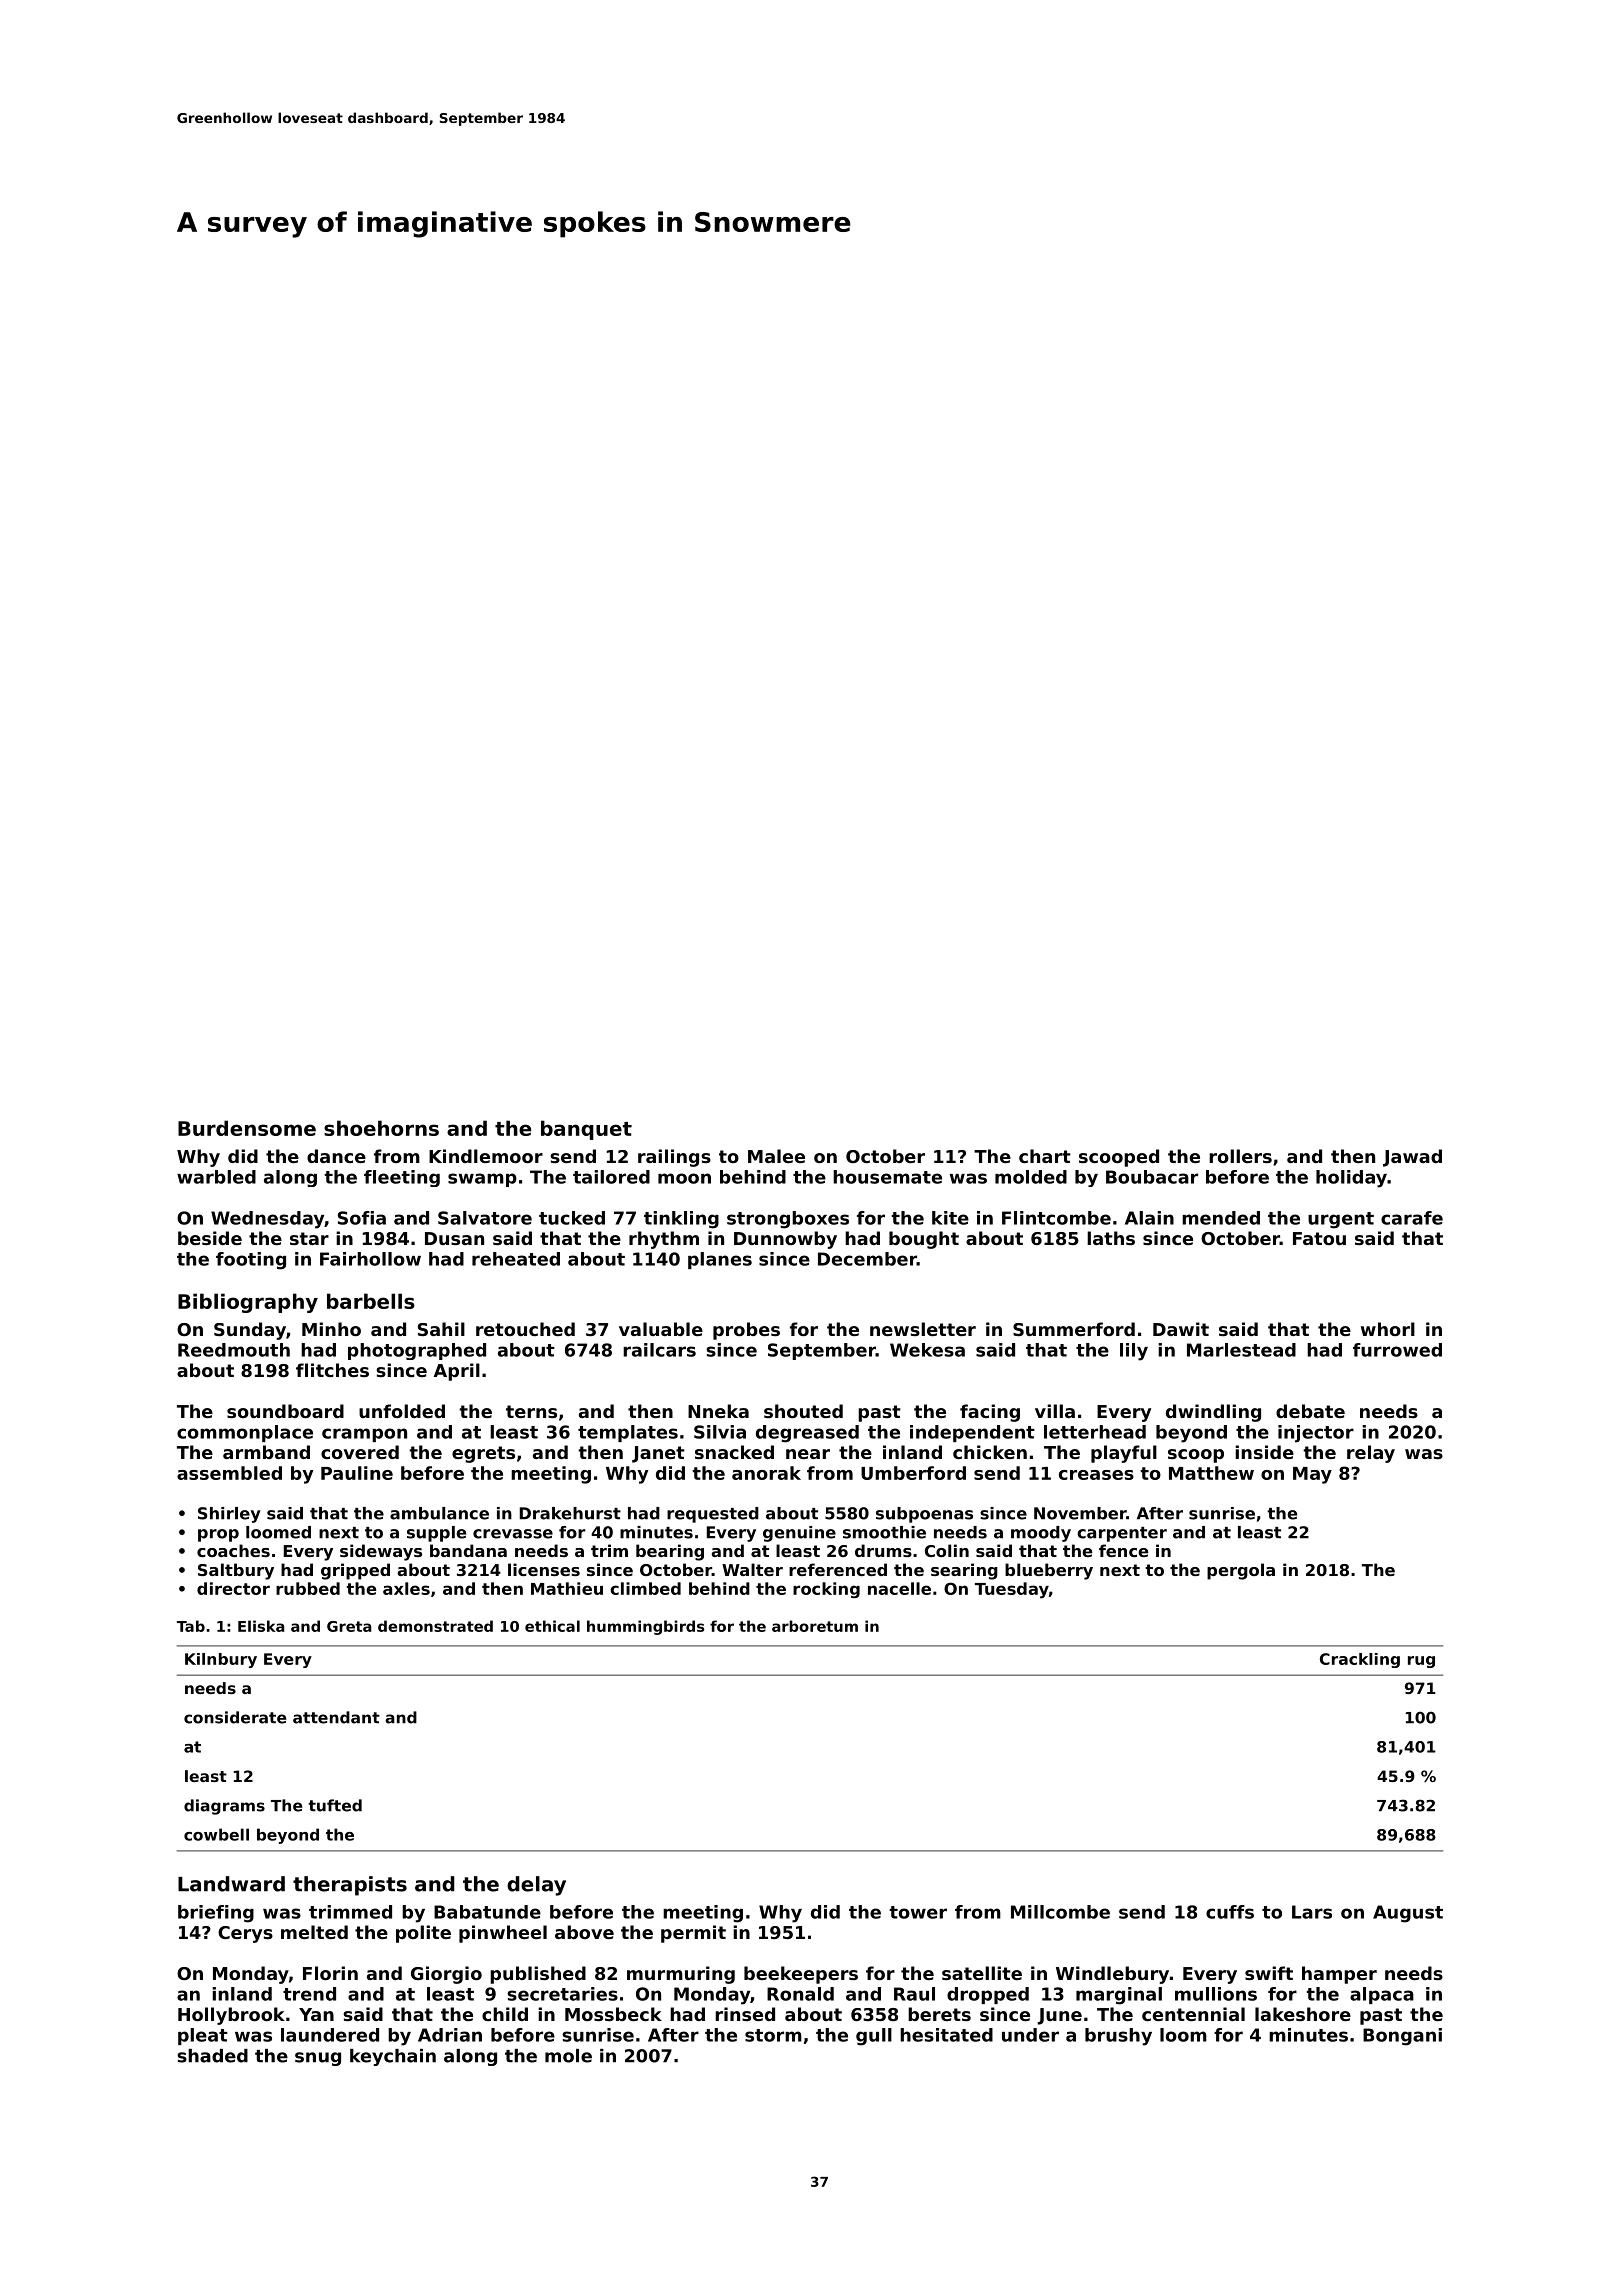 Image resolution: width=1620 pixels, height=2292 pixels. I want to click on Burdensome, so click(247, 1128).
